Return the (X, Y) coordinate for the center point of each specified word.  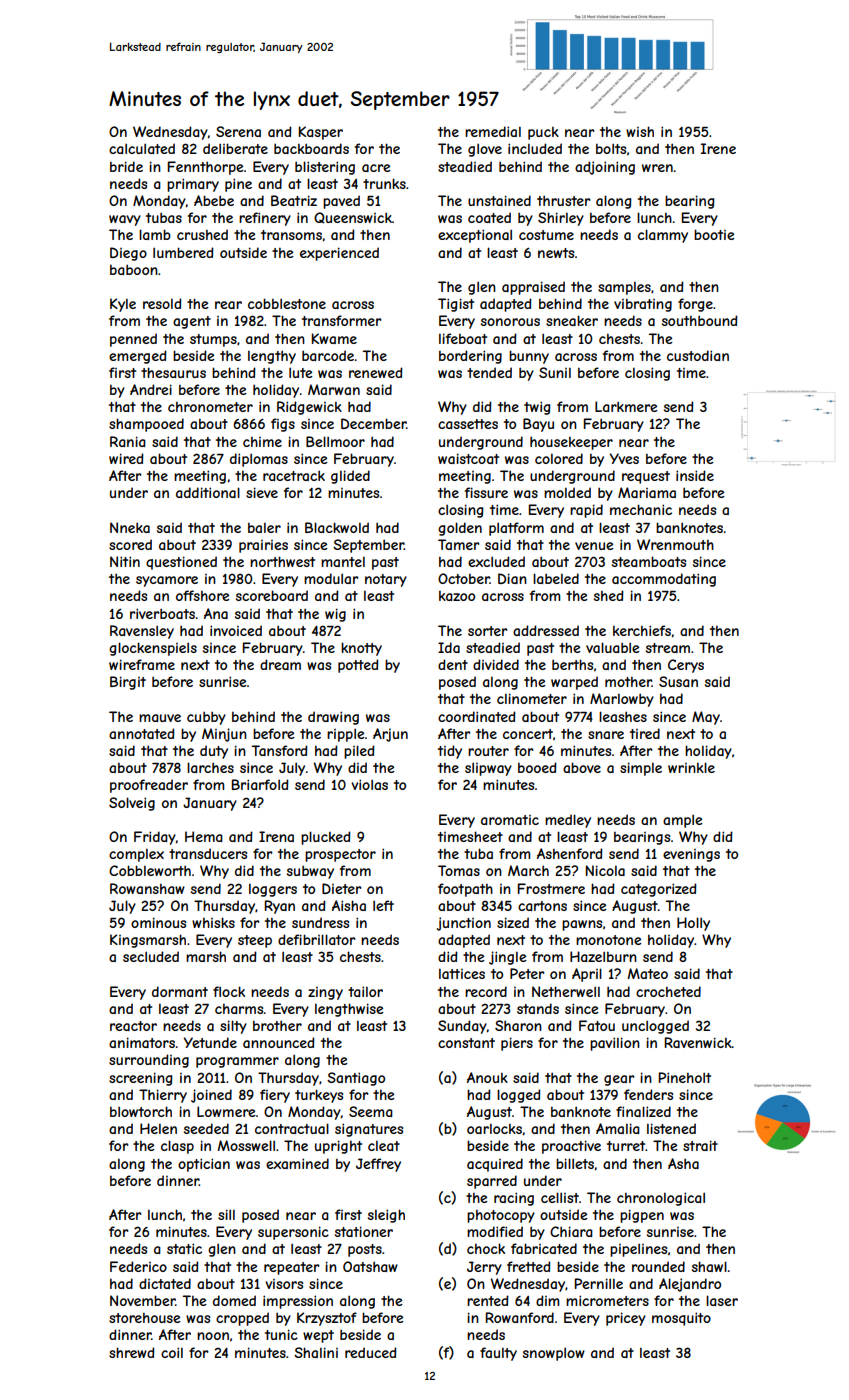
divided (496, 664)
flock (229, 991)
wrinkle (691, 767)
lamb (155, 234)
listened (671, 1128)
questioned (181, 563)
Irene (718, 148)
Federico (138, 1266)
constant (466, 1043)
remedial (493, 131)
